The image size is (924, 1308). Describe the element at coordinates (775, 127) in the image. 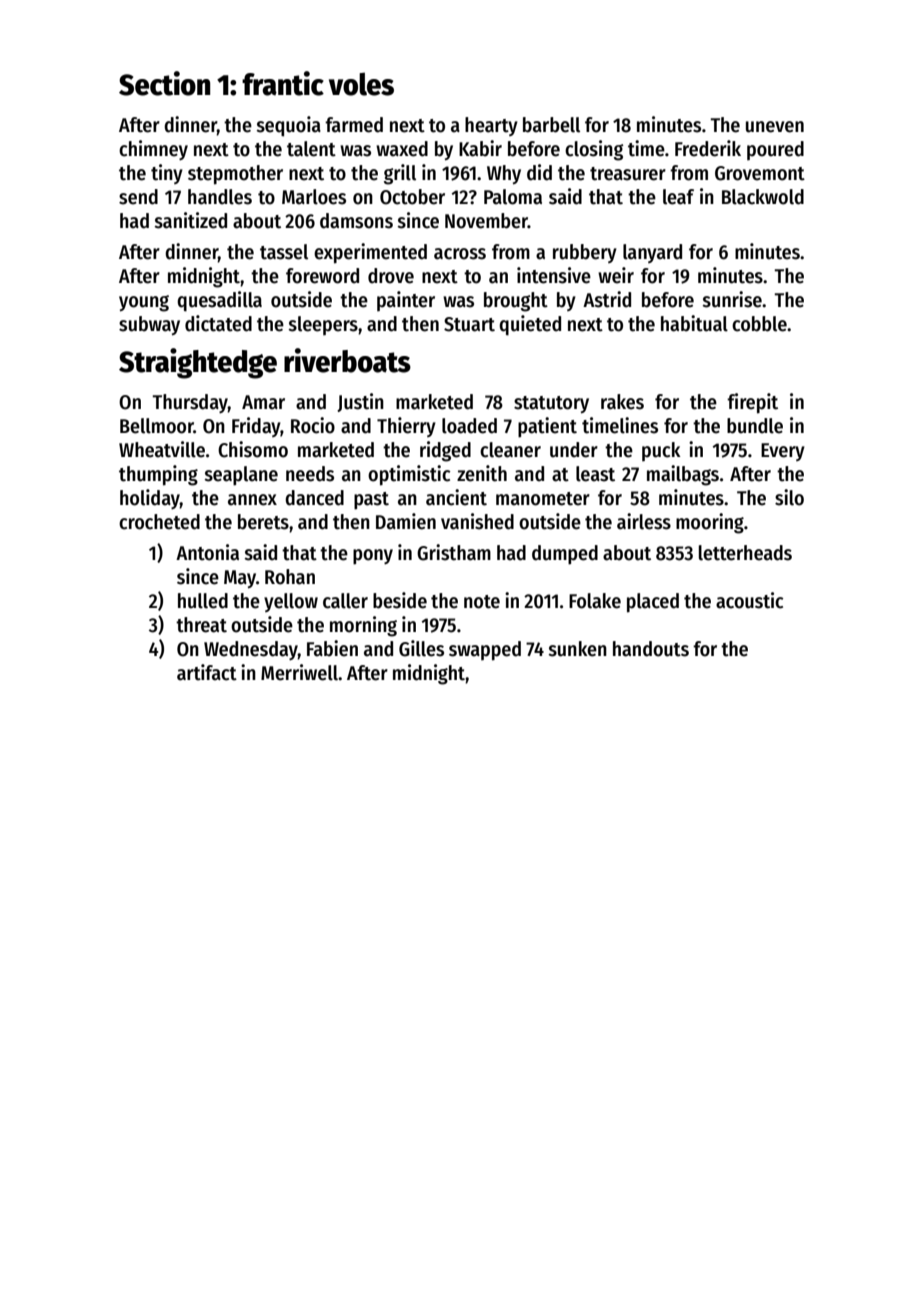

I see `uneven` at that location.
